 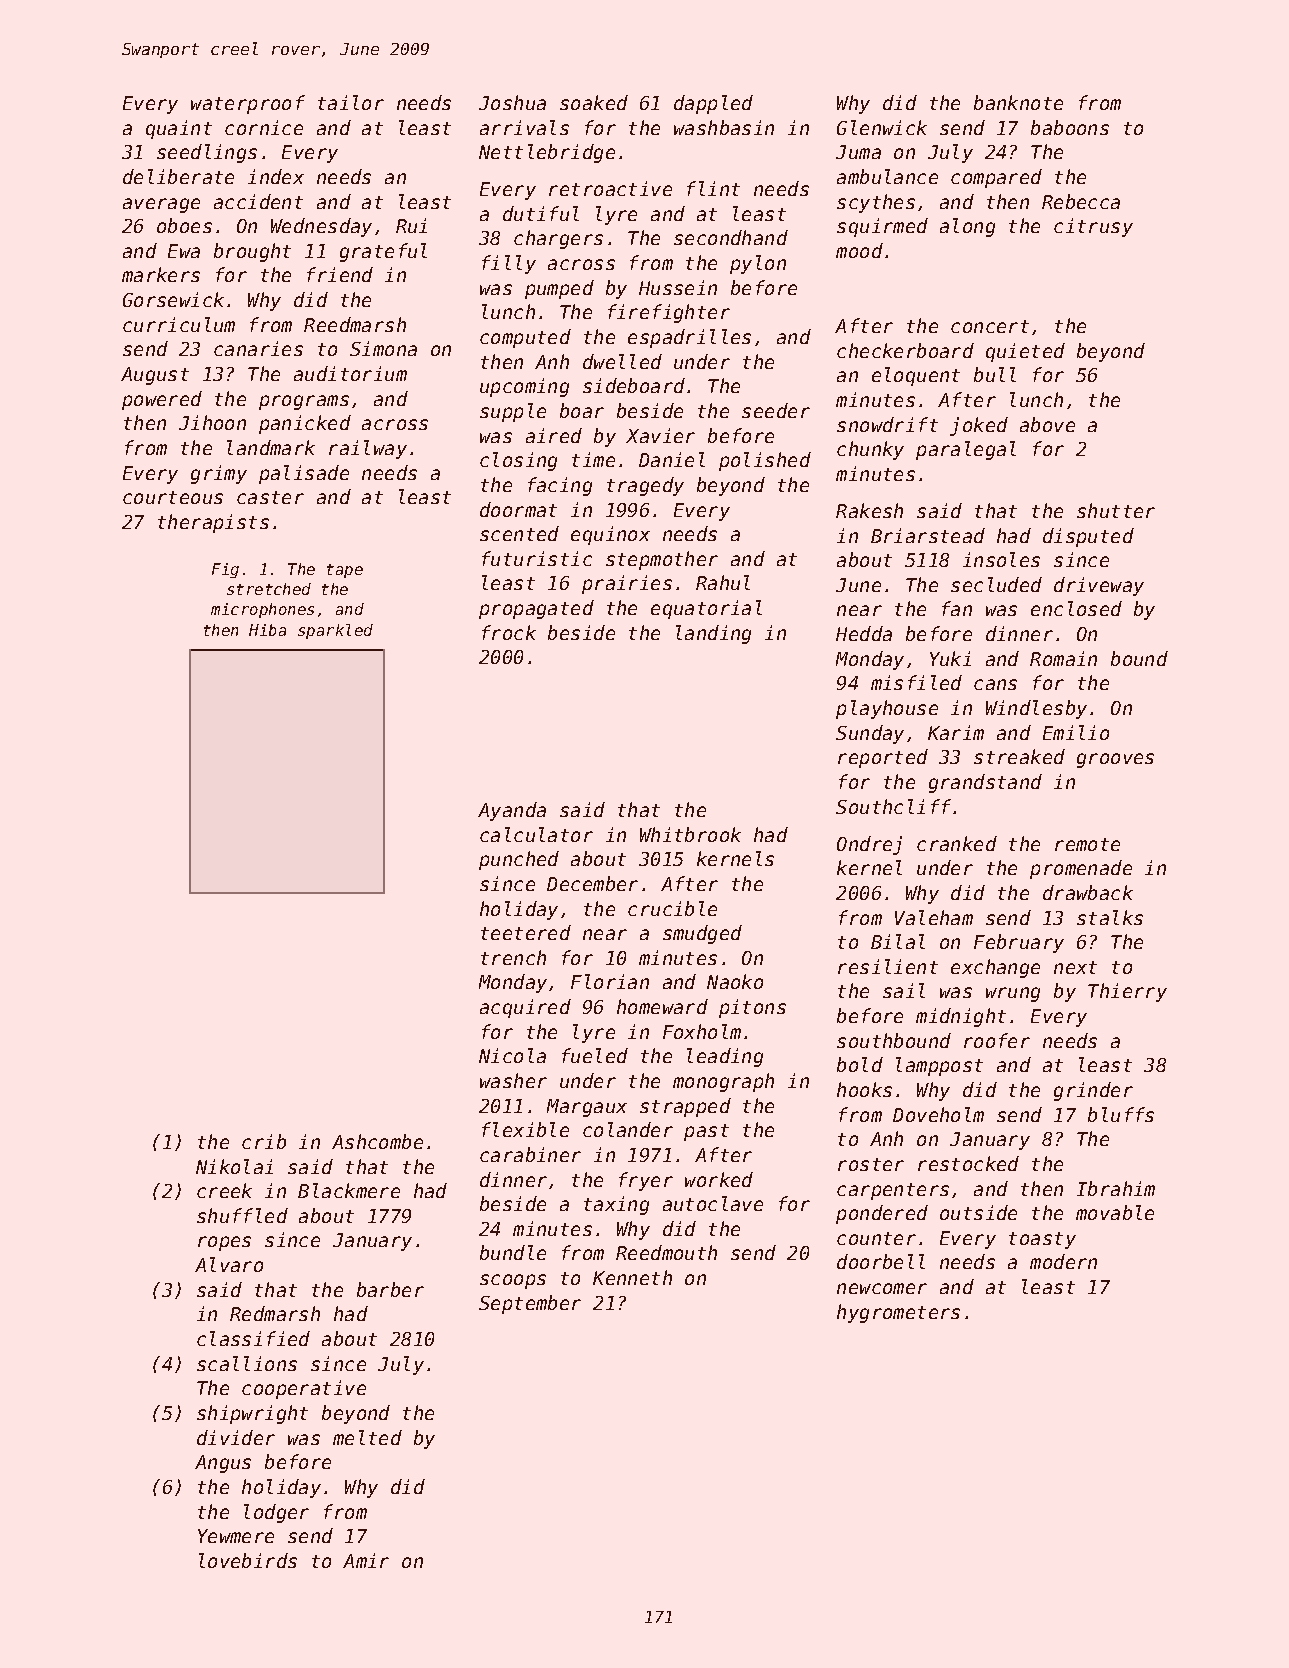 What do you see at coordinates (223, 1464) in the image?
I see `Angus` at bounding box center [223, 1464].
